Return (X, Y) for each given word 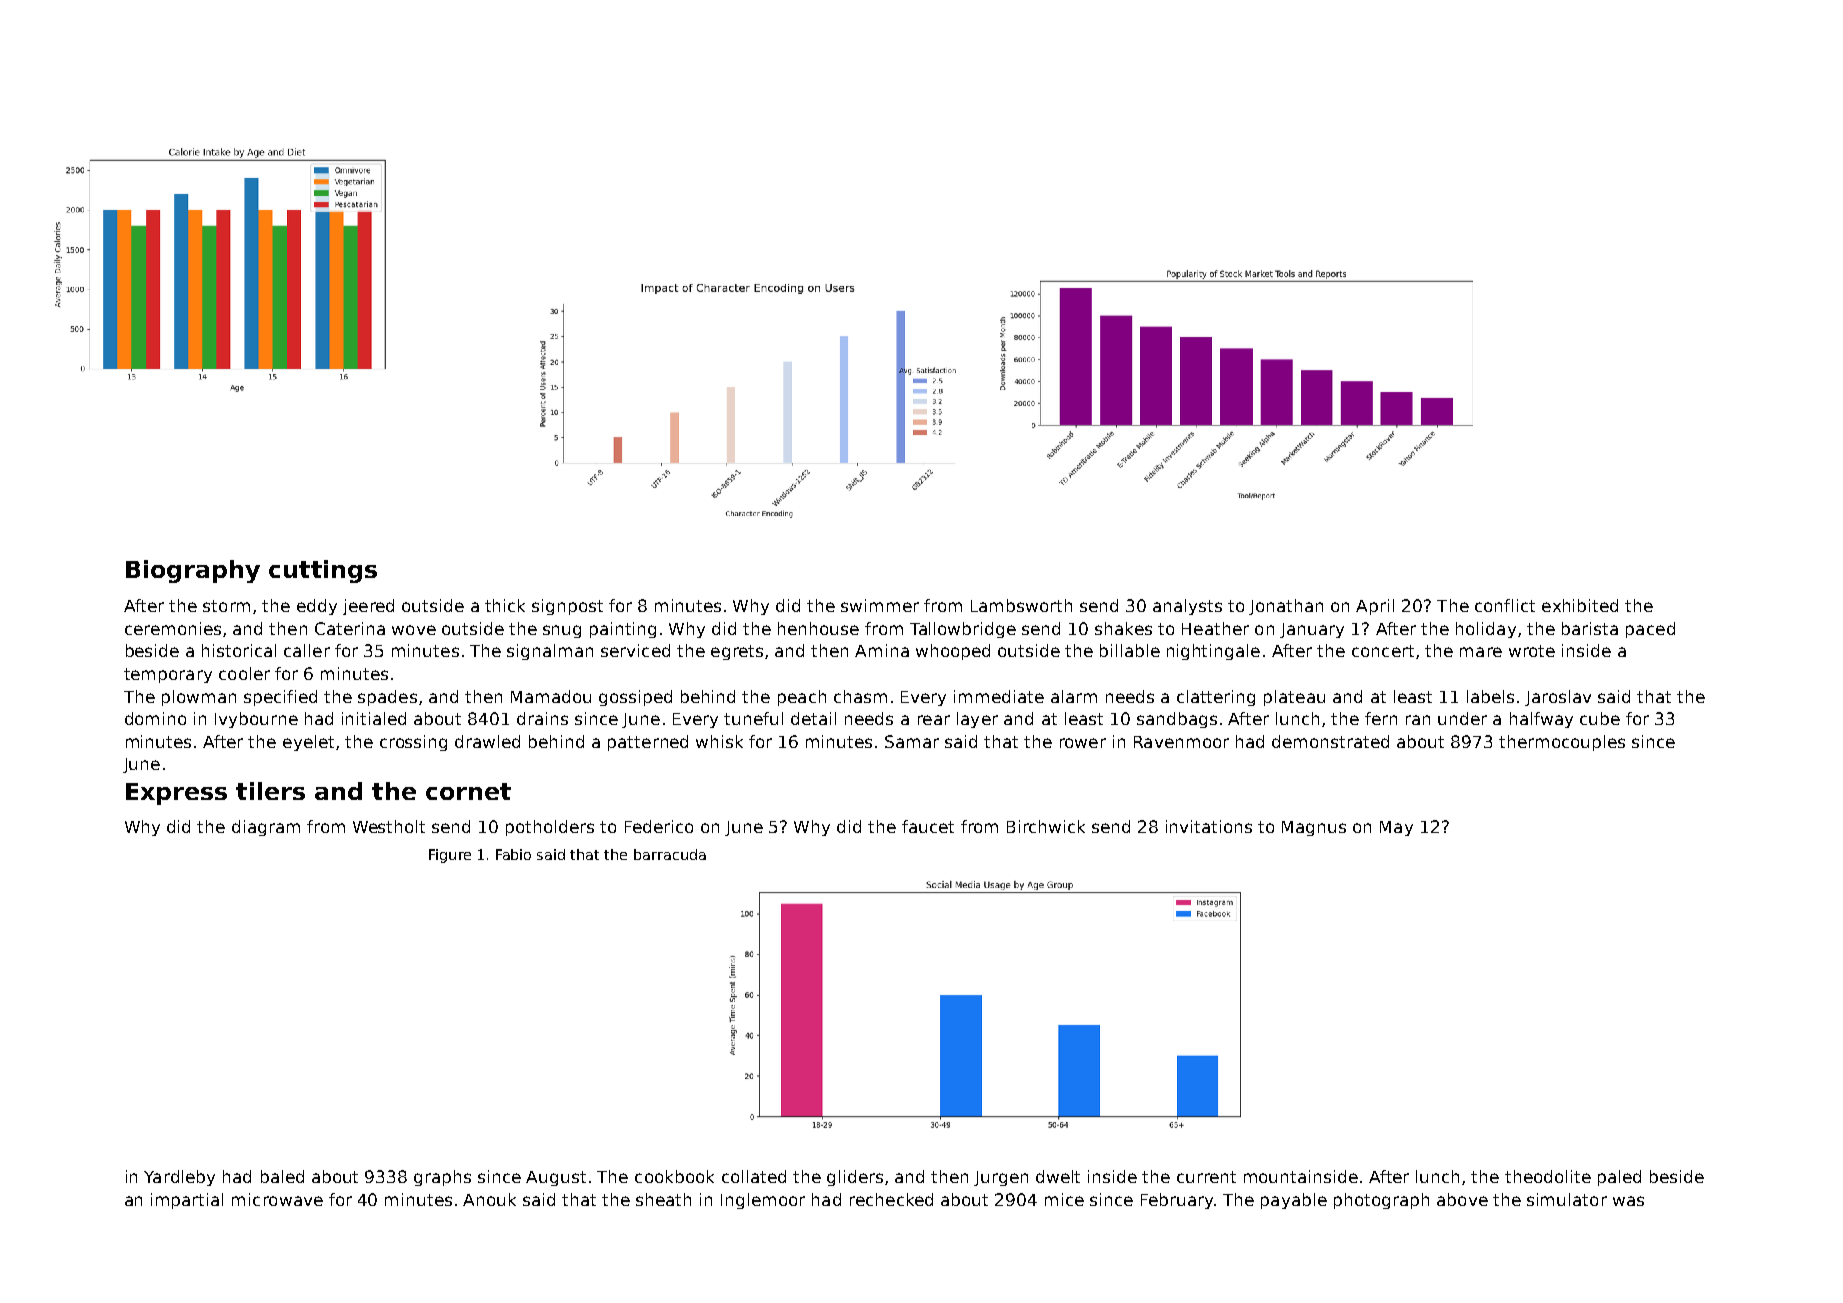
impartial (187, 1201)
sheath (663, 1199)
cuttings (323, 571)
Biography (193, 571)
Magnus (1314, 828)
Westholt (389, 826)
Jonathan (1286, 607)
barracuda (670, 854)
